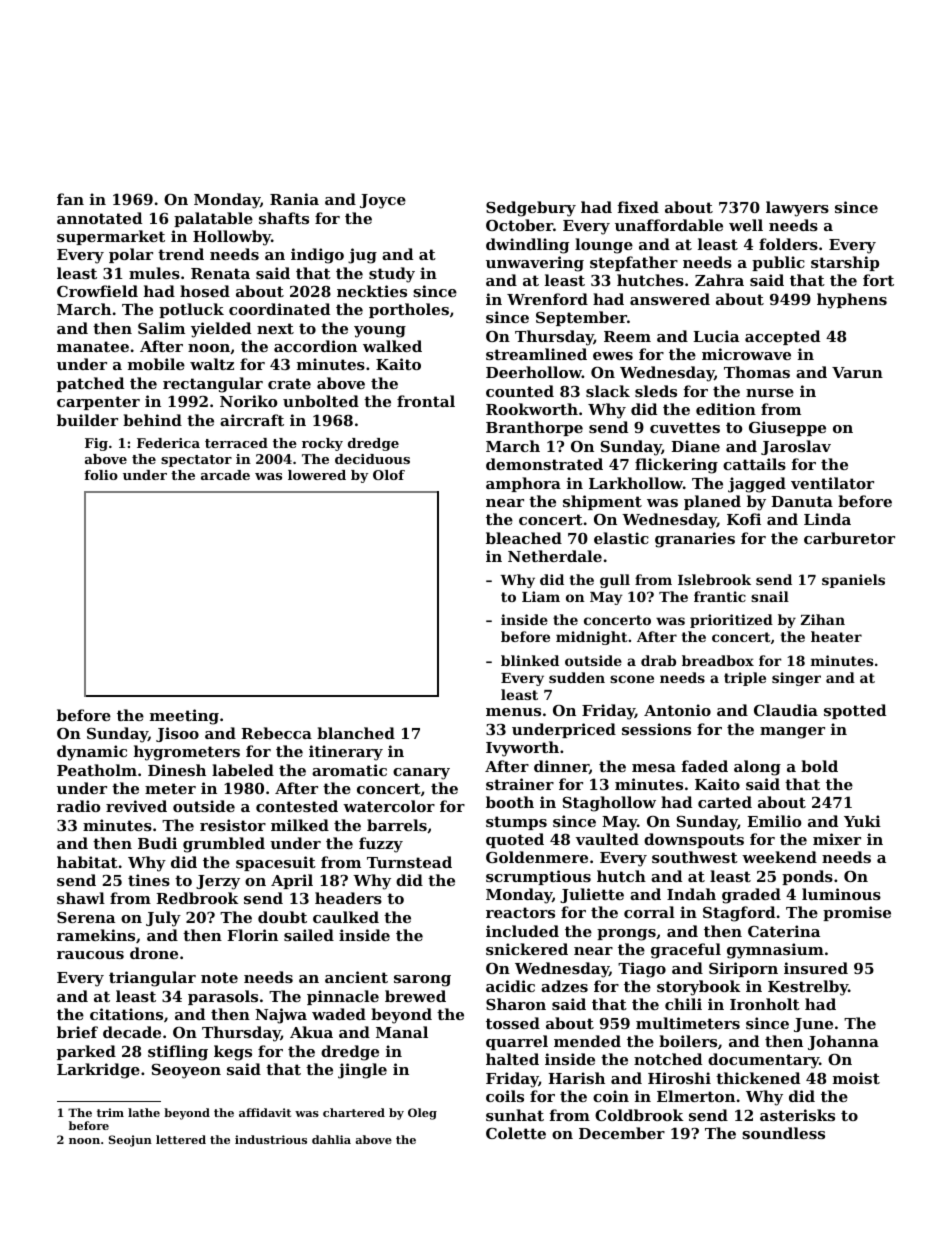 This page has height=1233, width=952. What do you see at coordinates (383, 201) in the page?
I see `Joyce` at bounding box center [383, 201].
